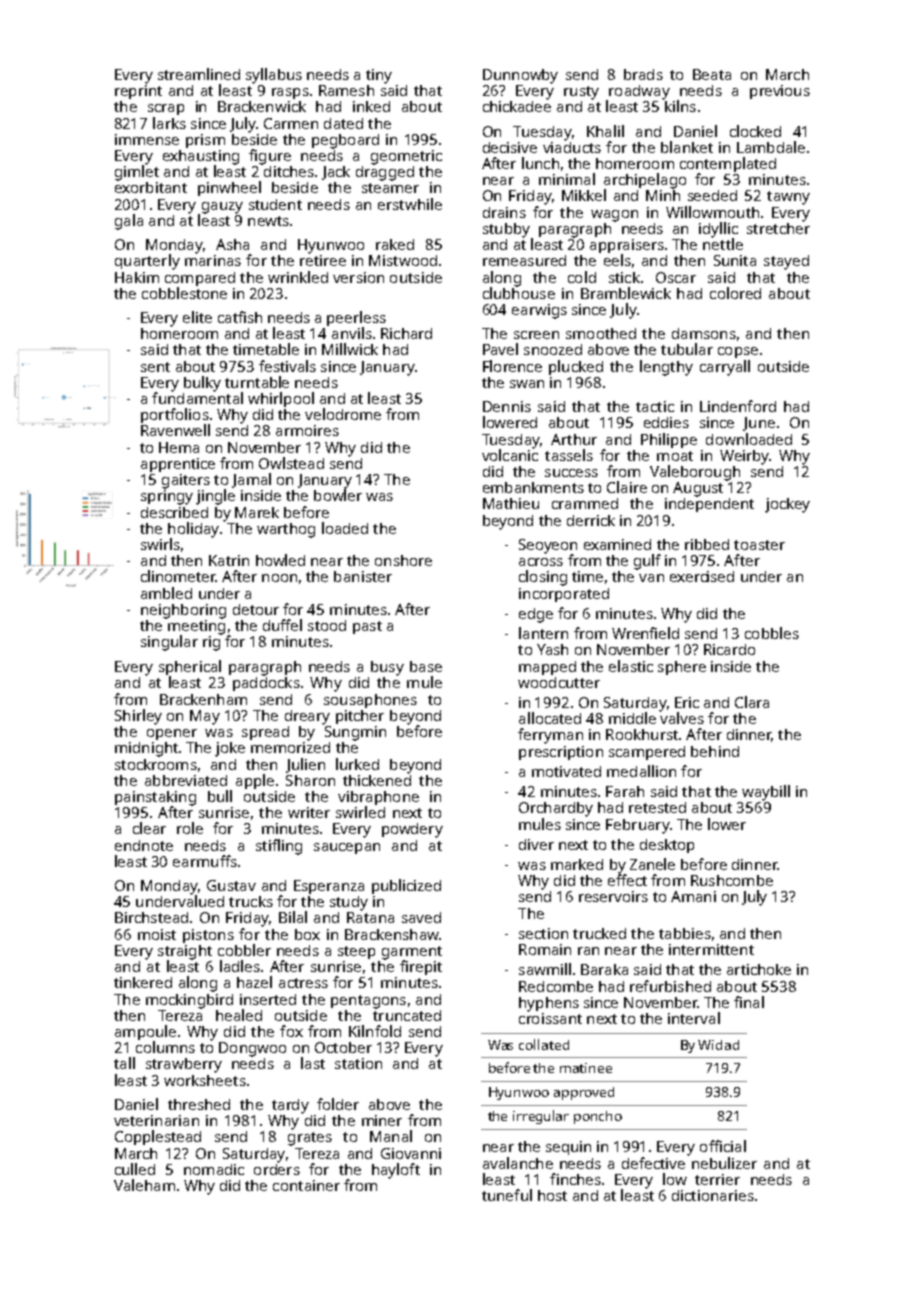  What do you see at coordinates (536, 844) in the image?
I see `diver` at bounding box center [536, 844].
